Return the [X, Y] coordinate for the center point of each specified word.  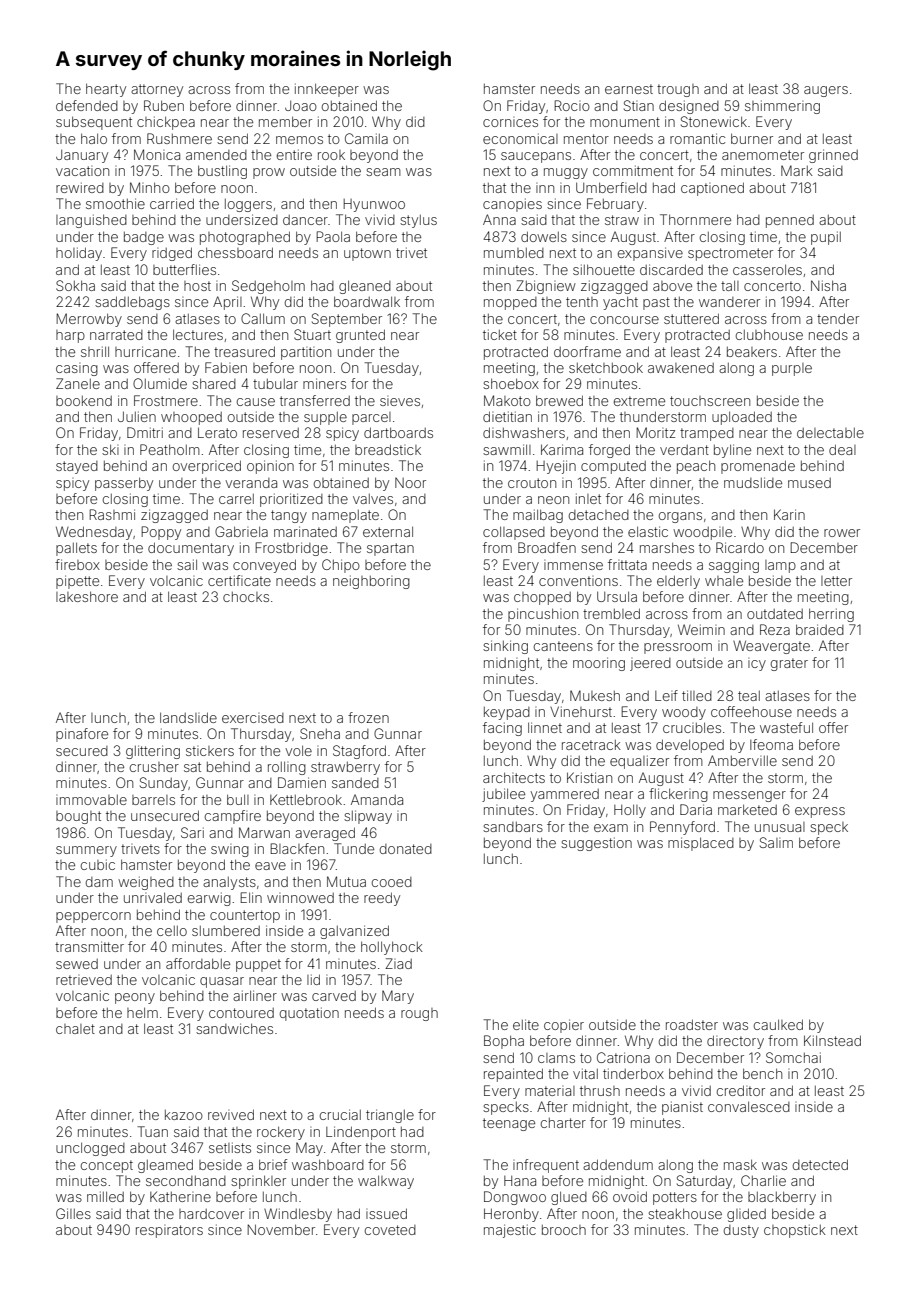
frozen [368, 717]
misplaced [701, 844]
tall [730, 285]
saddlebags [132, 303]
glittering [153, 752]
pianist [682, 1108]
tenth [582, 302]
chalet [75, 1029]
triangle [390, 1116]
